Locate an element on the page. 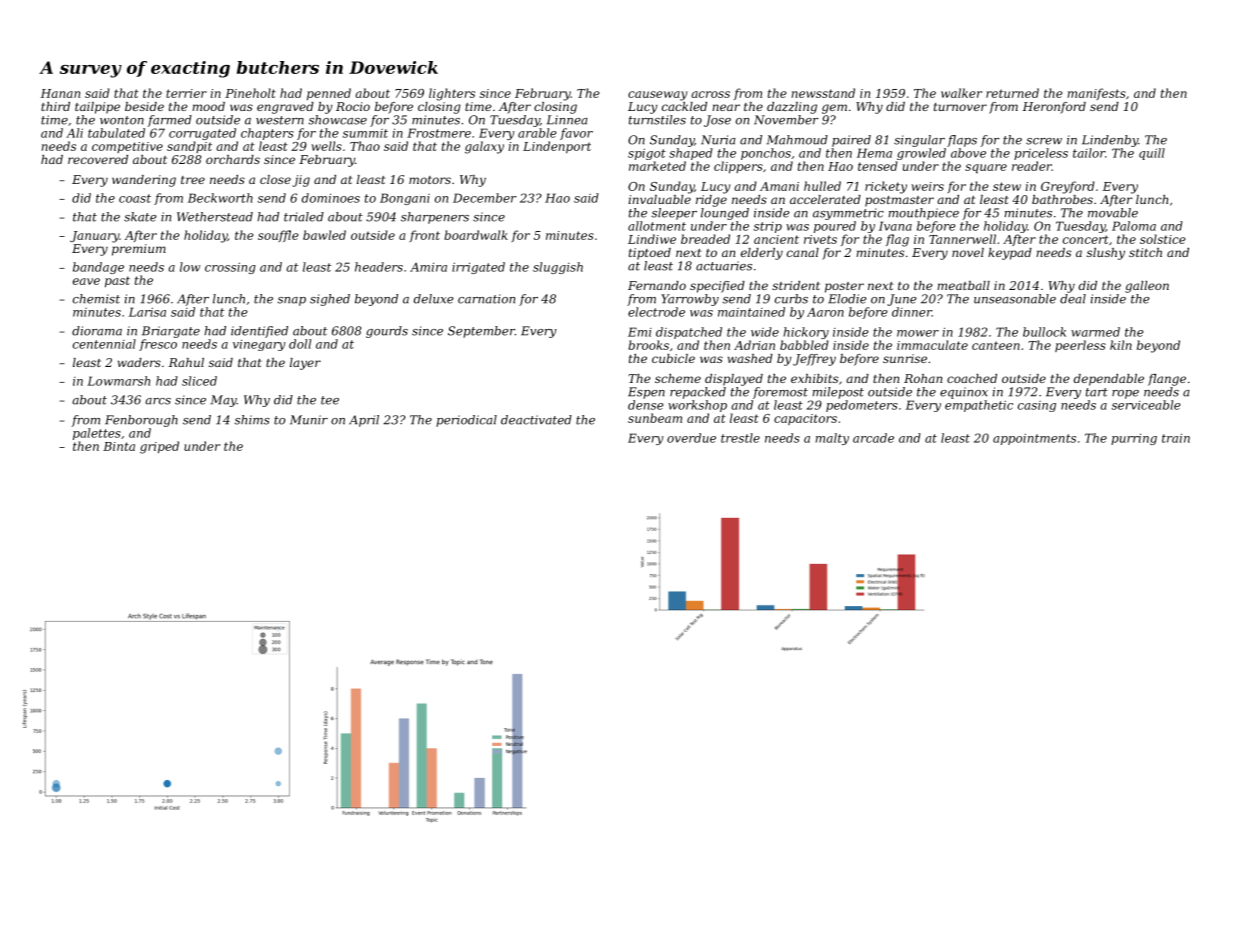 Image resolution: width=1233 pixels, height=952 pixels. slushy is located at coordinates (1106, 254).
